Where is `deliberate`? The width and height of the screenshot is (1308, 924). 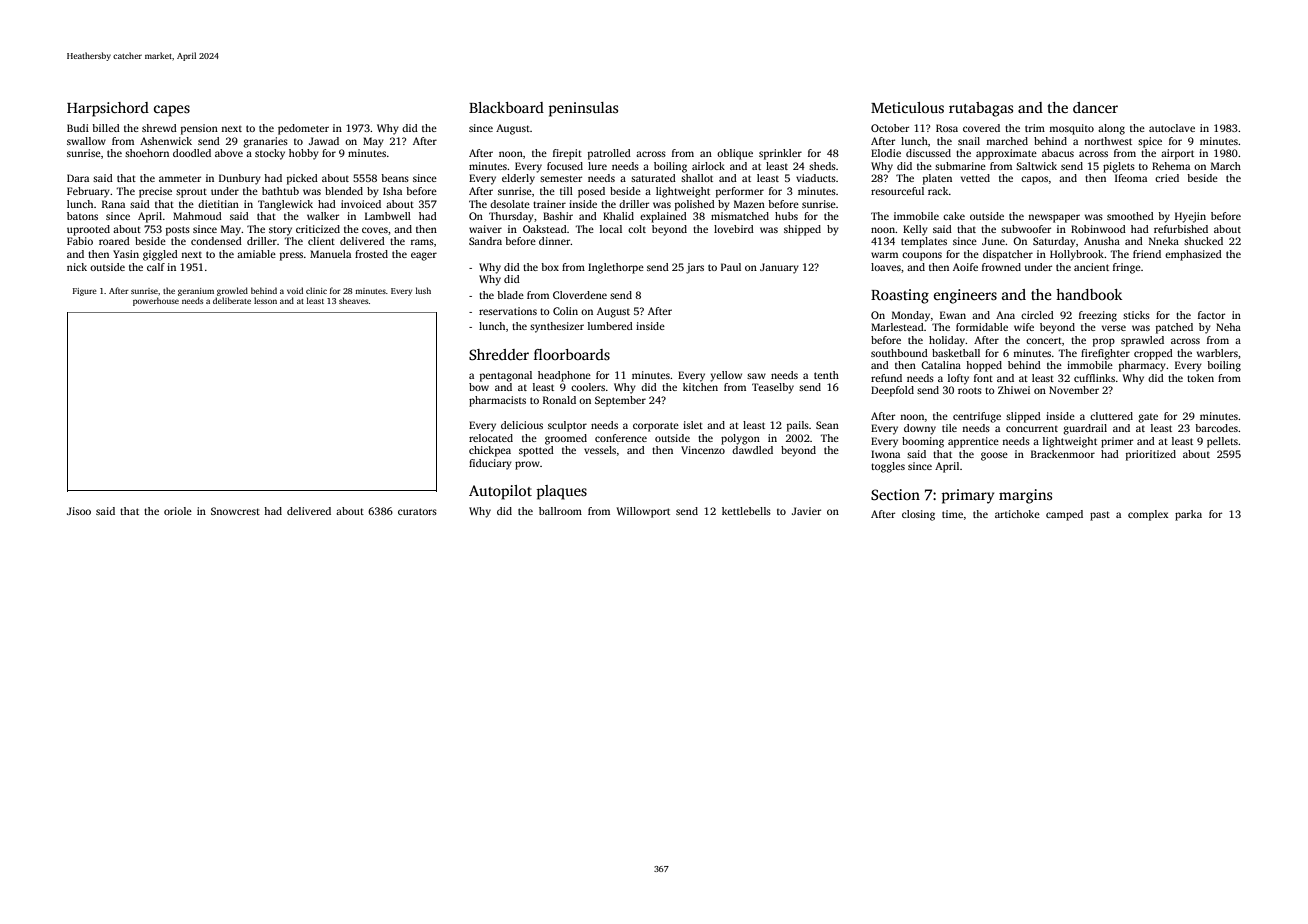
deliberate is located at coordinates (232, 300).
